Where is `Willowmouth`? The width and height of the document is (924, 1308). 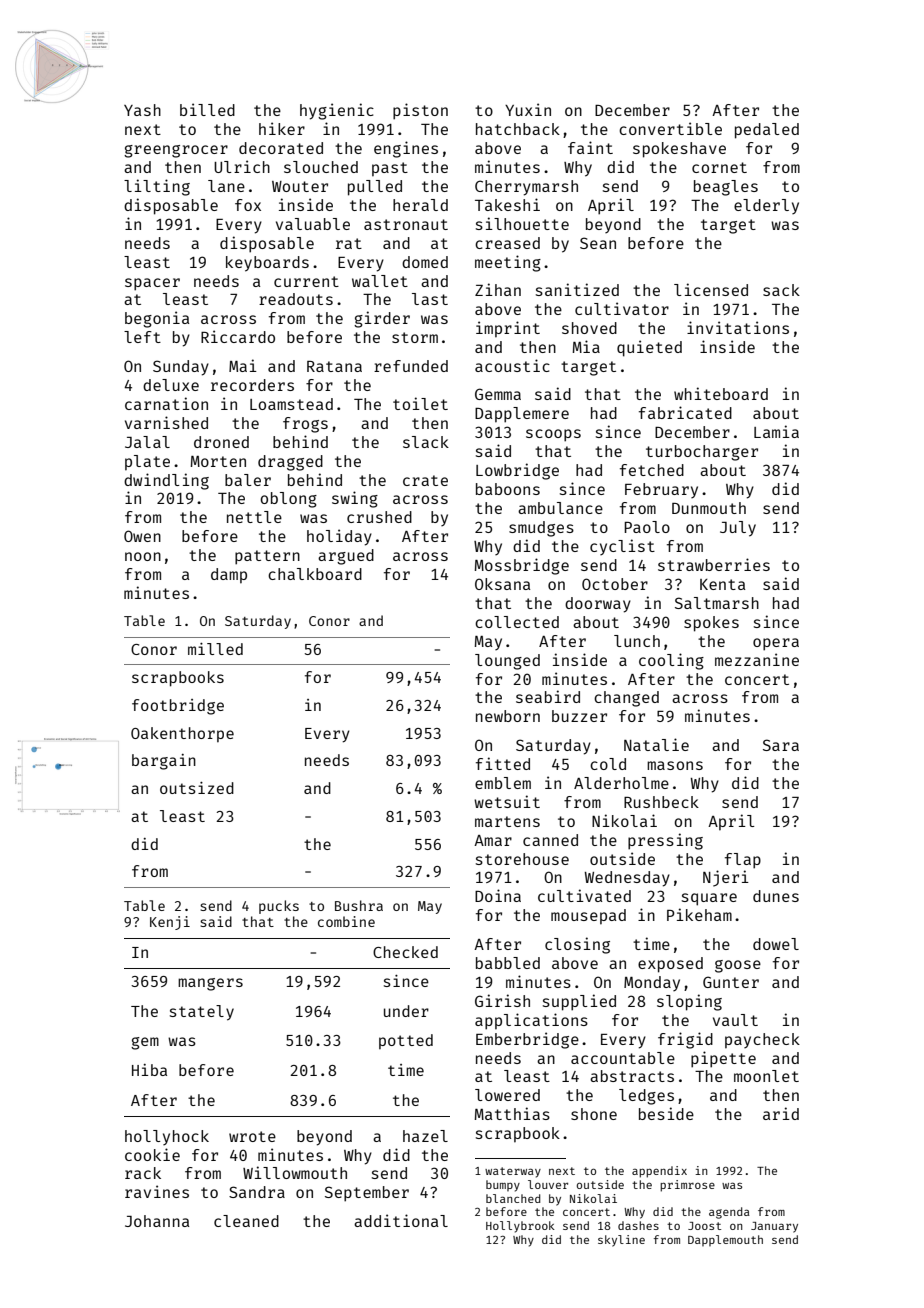
Willowmouth is located at coordinates (295, 1172).
